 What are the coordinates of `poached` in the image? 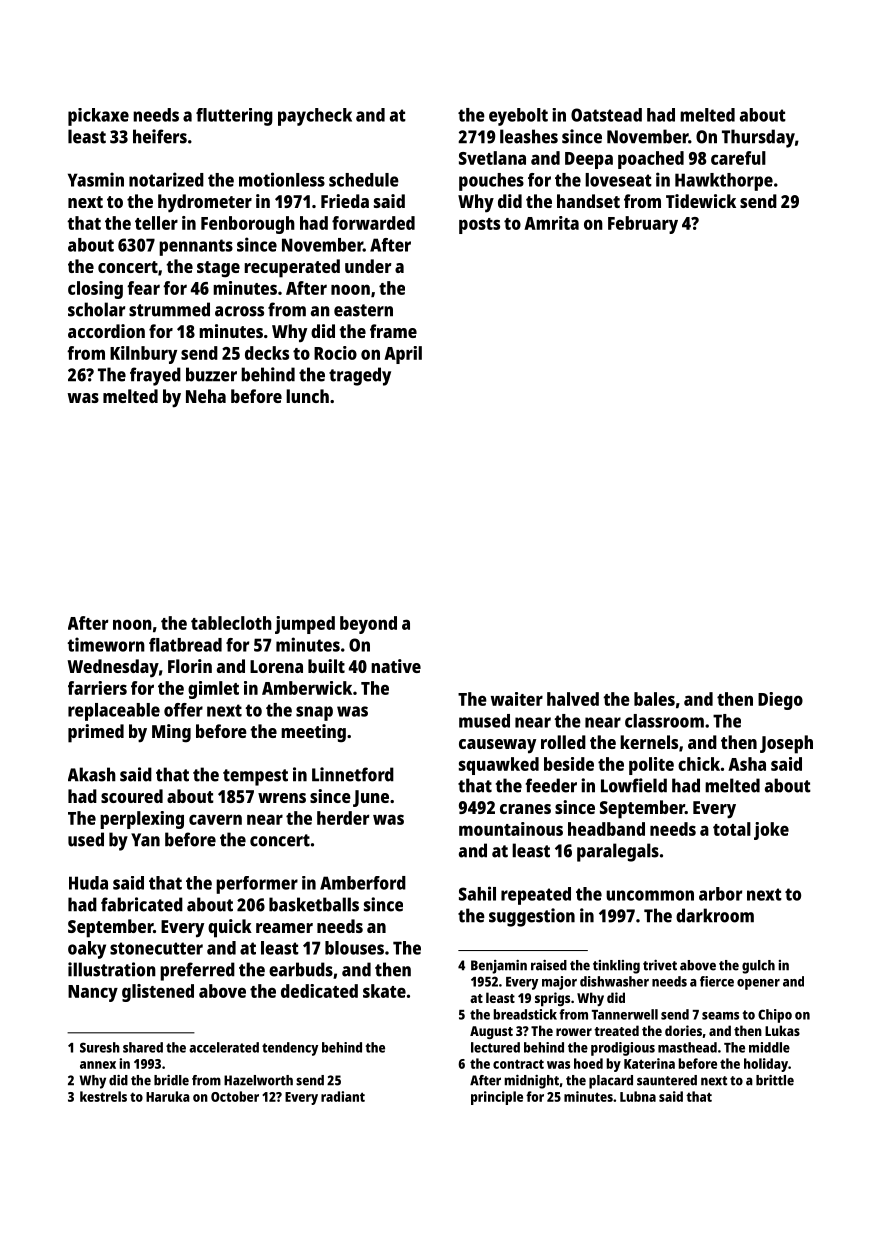 It's located at (651, 160).
